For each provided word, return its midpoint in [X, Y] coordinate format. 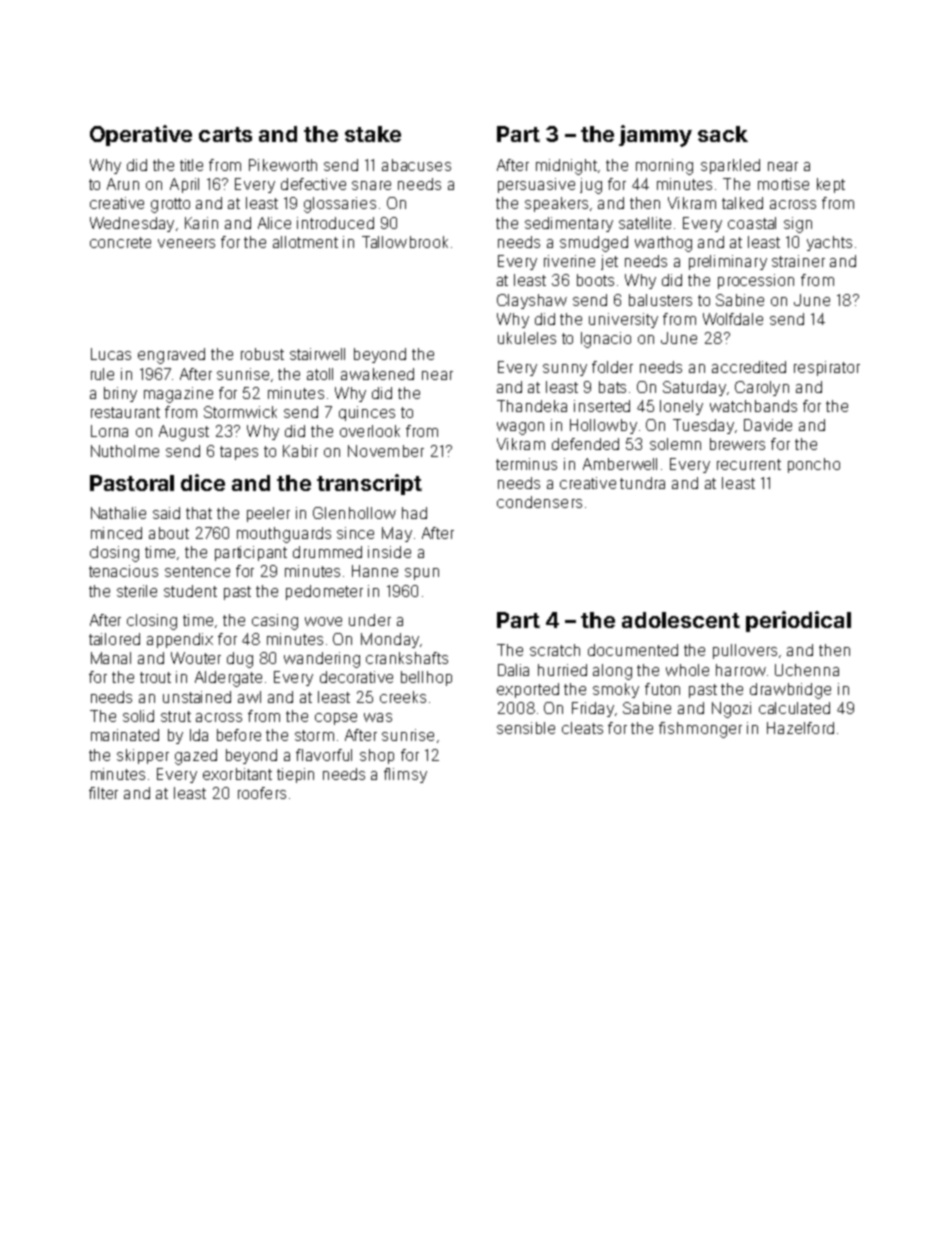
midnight [566, 167]
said [166, 513]
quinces [367, 413]
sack [723, 134]
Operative [141, 135]
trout [155, 677]
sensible [526, 728]
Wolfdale [733, 319]
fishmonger [700, 730]
